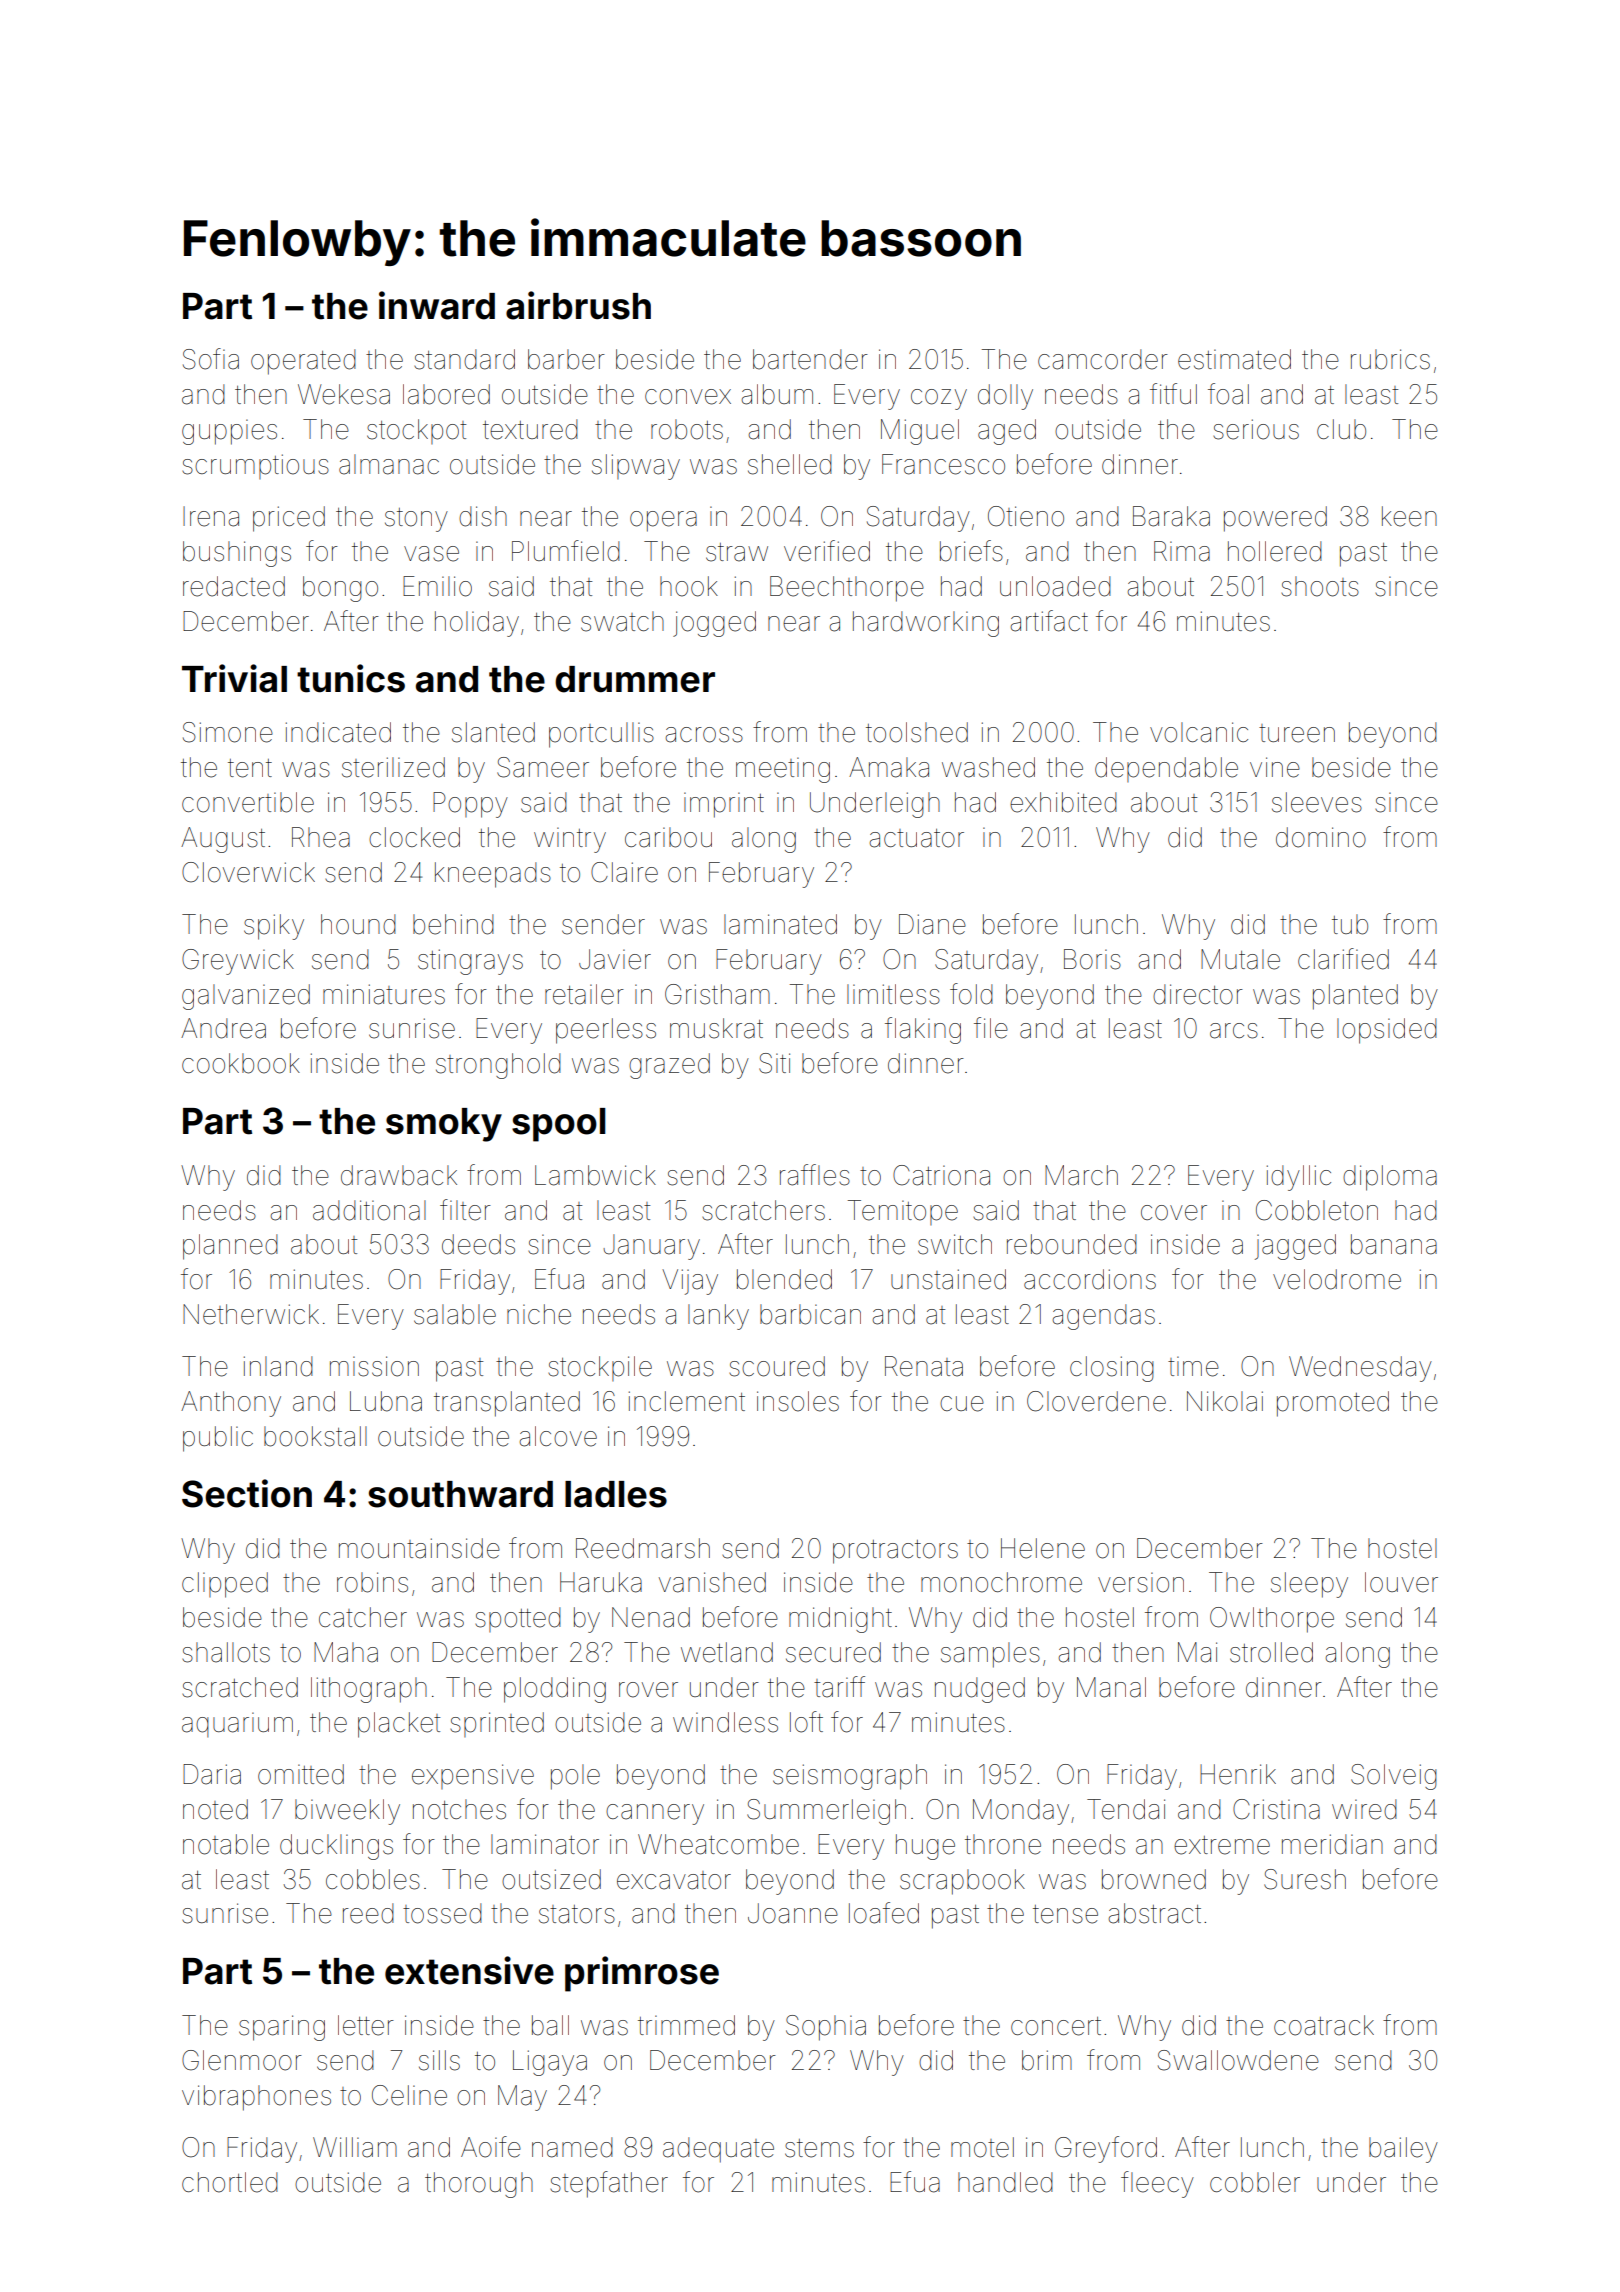  Describe the element at coordinates (991, 1028) in the screenshot. I see `file` at that location.
